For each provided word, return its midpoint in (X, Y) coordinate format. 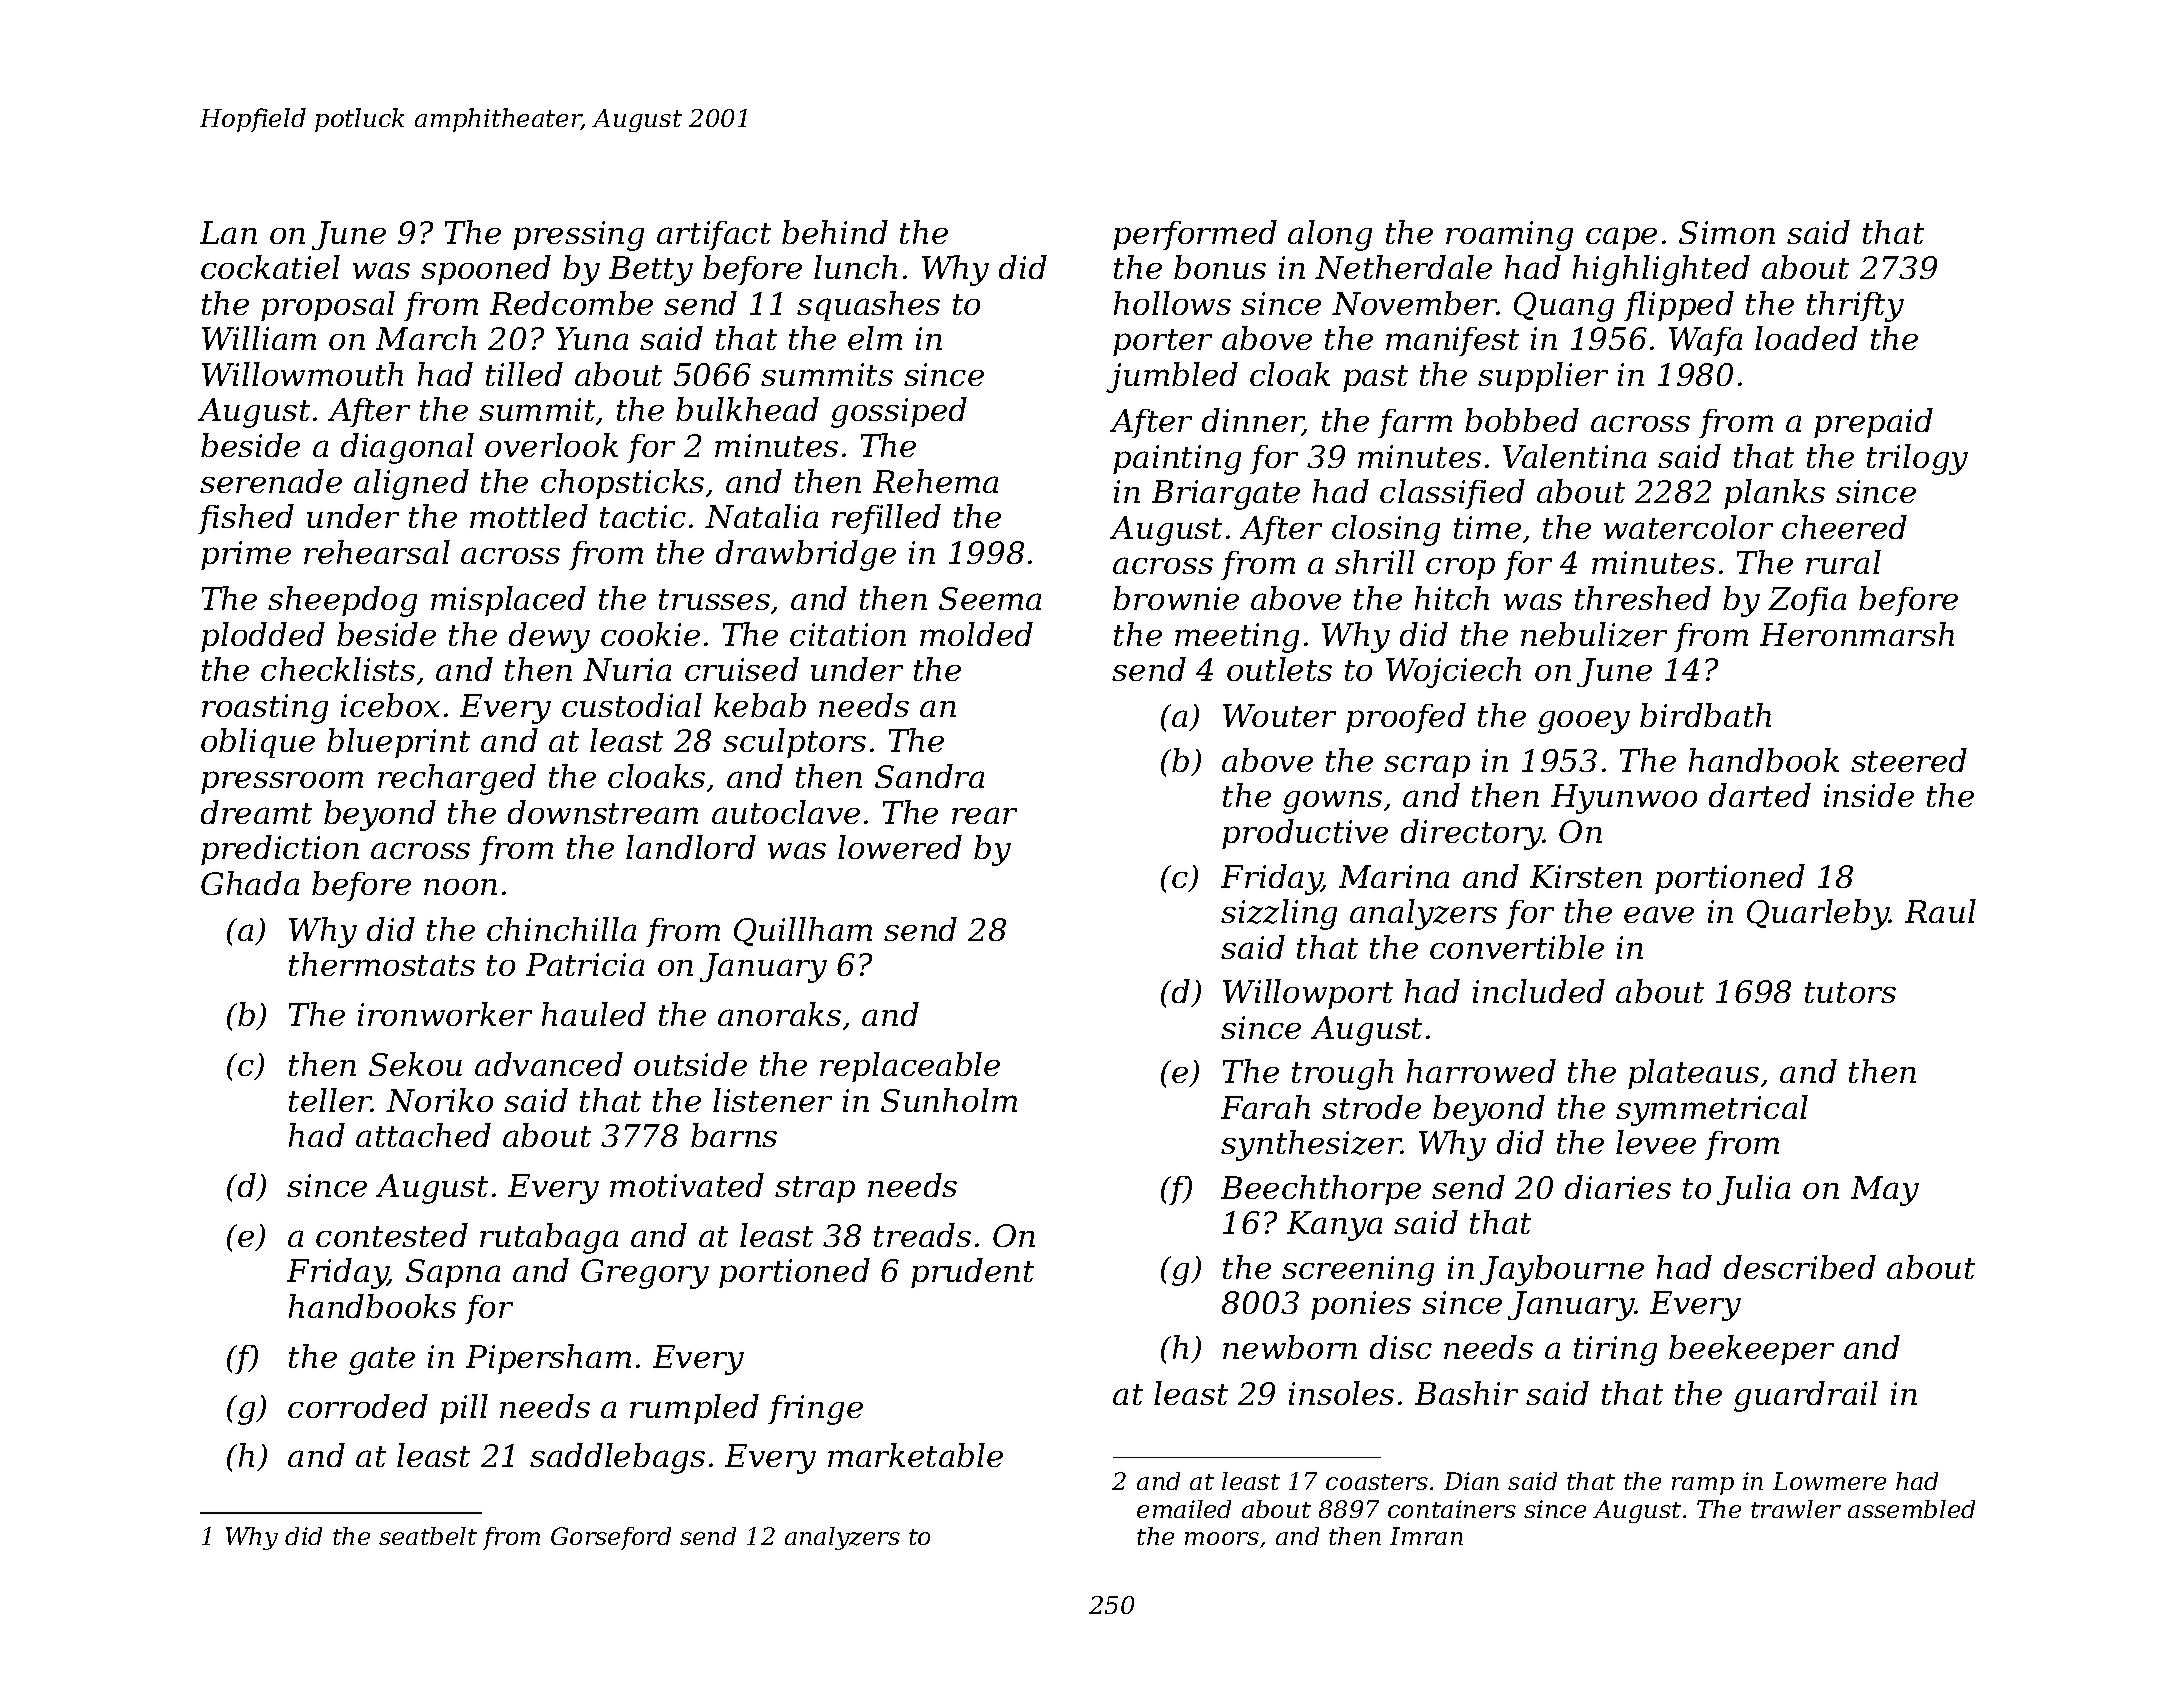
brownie (1176, 598)
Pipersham (548, 1359)
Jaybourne (1562, 1270)
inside (1869, 795)
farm (1415, 423)
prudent (972, 1273)
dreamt (256, 812)
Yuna (592, 338)
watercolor (1688, 527)
